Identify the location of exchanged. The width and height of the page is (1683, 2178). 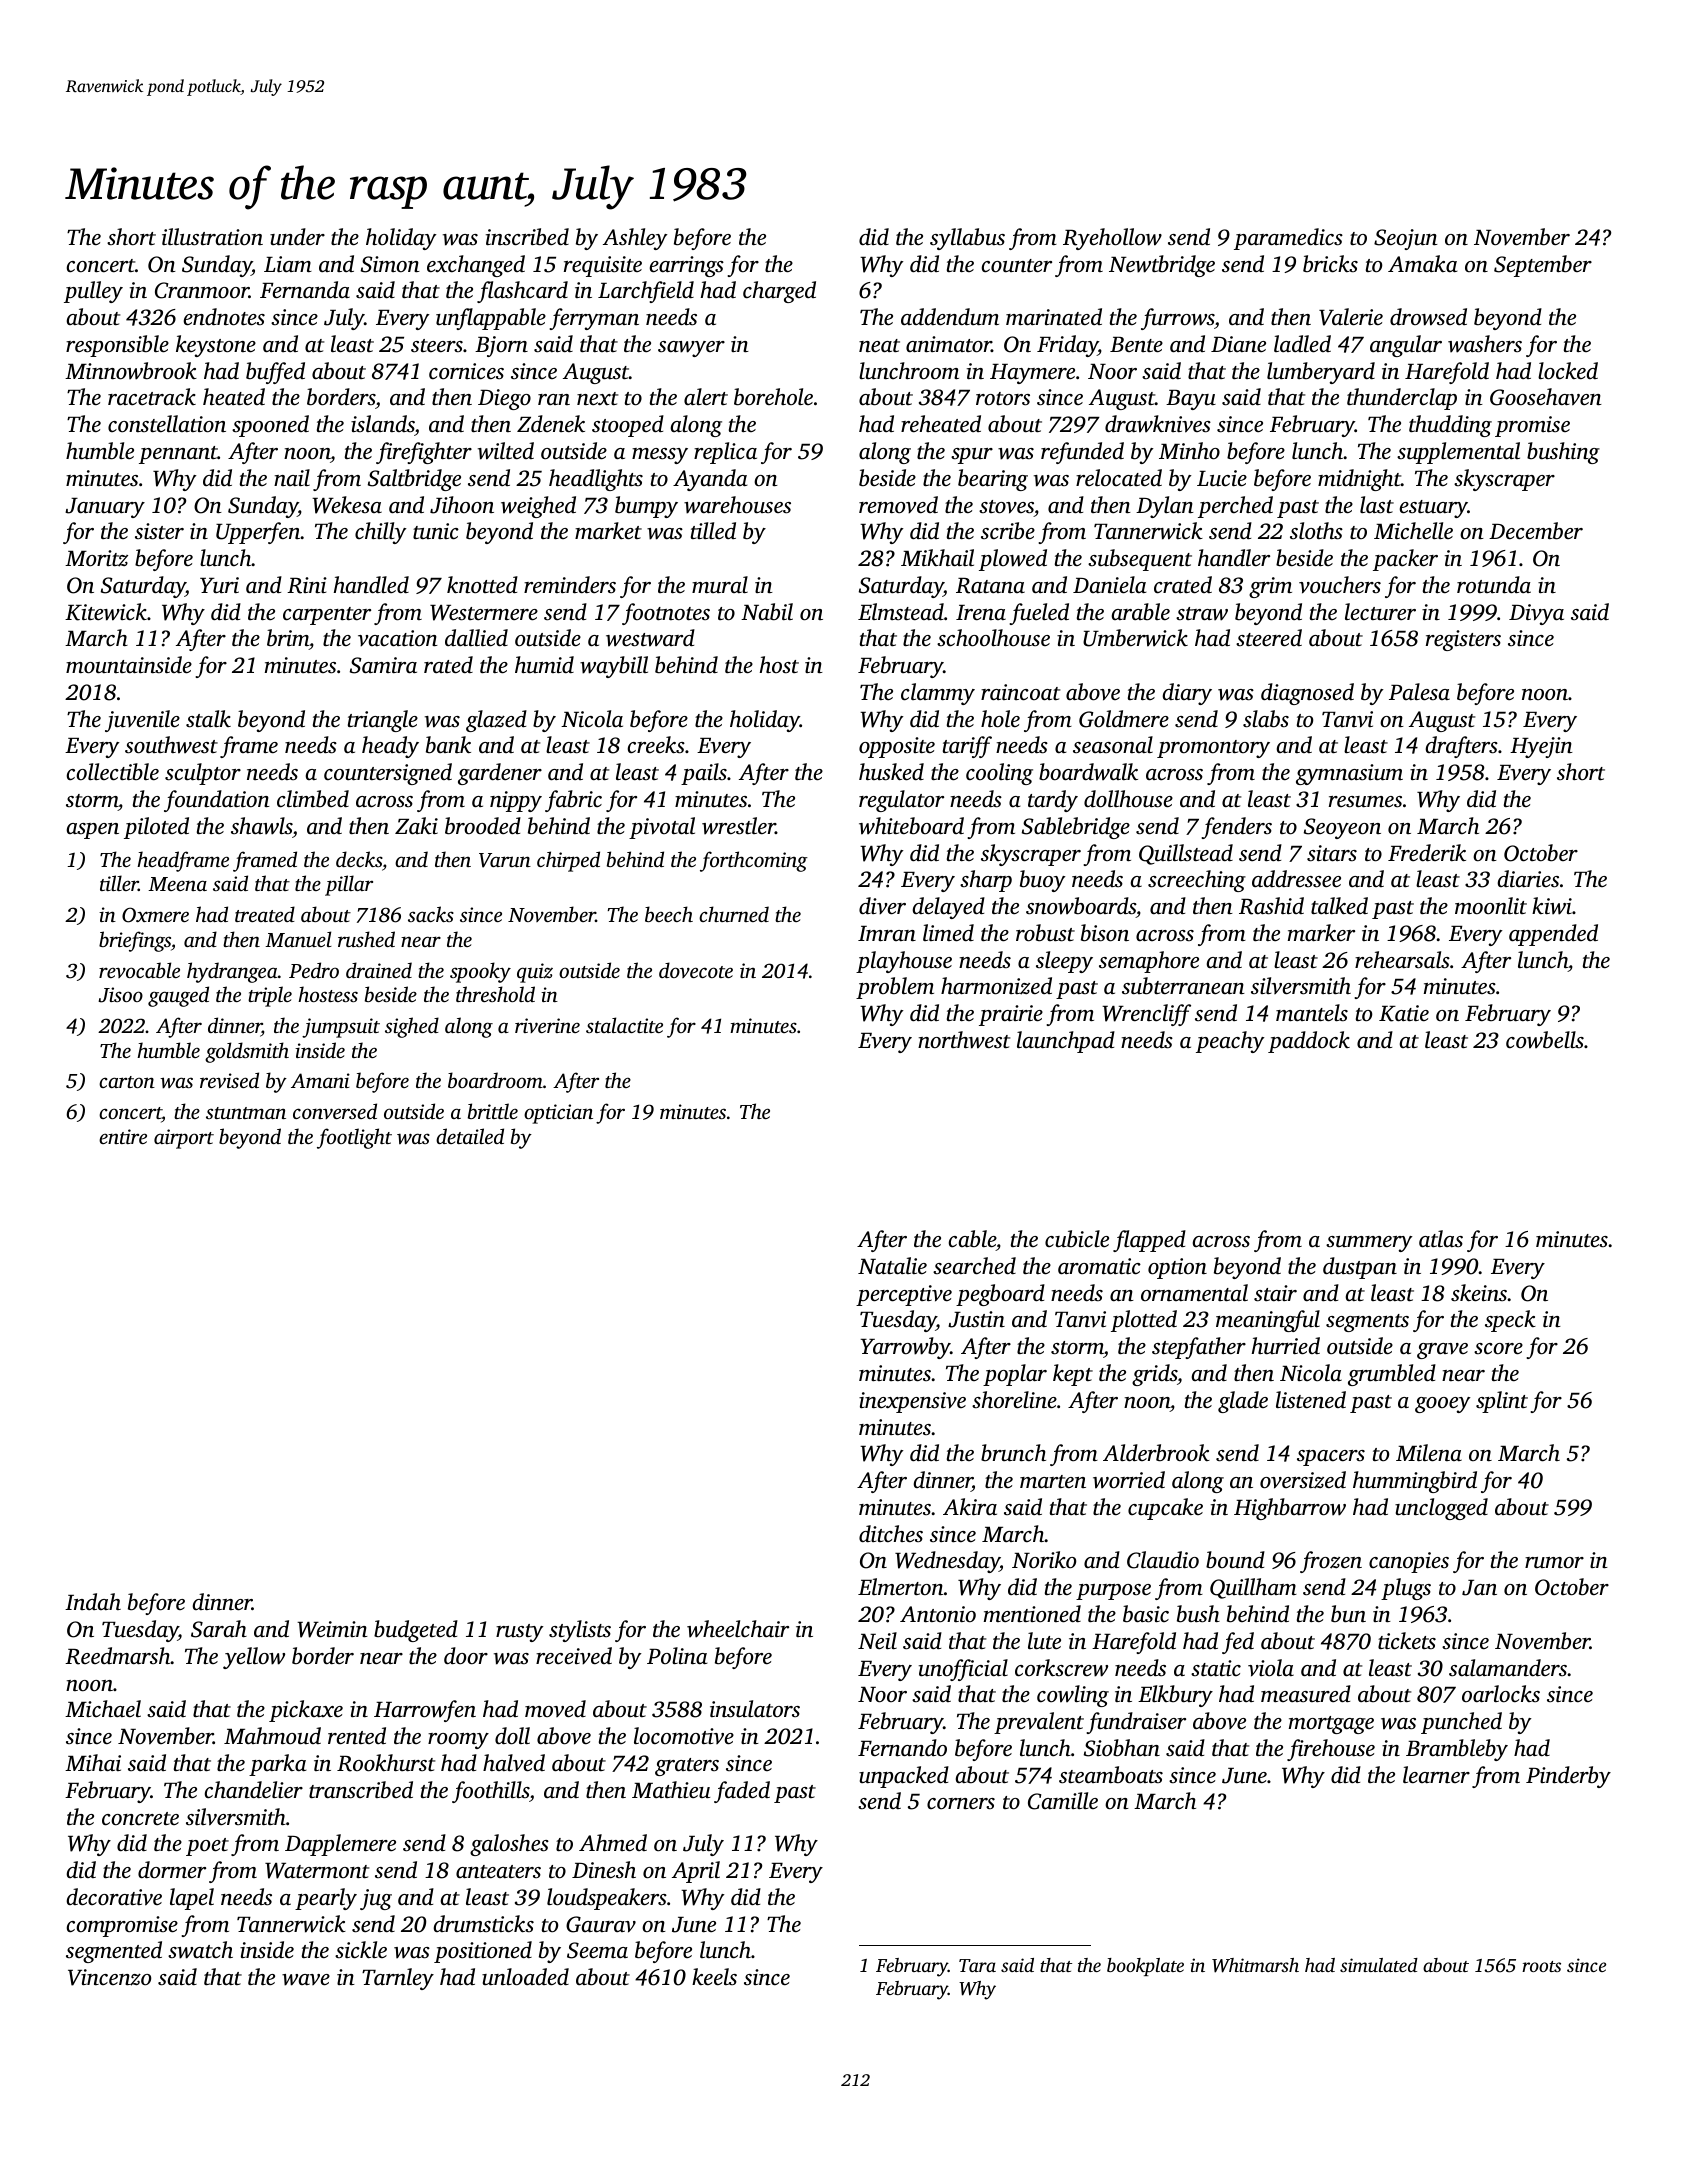
(476, 266).
